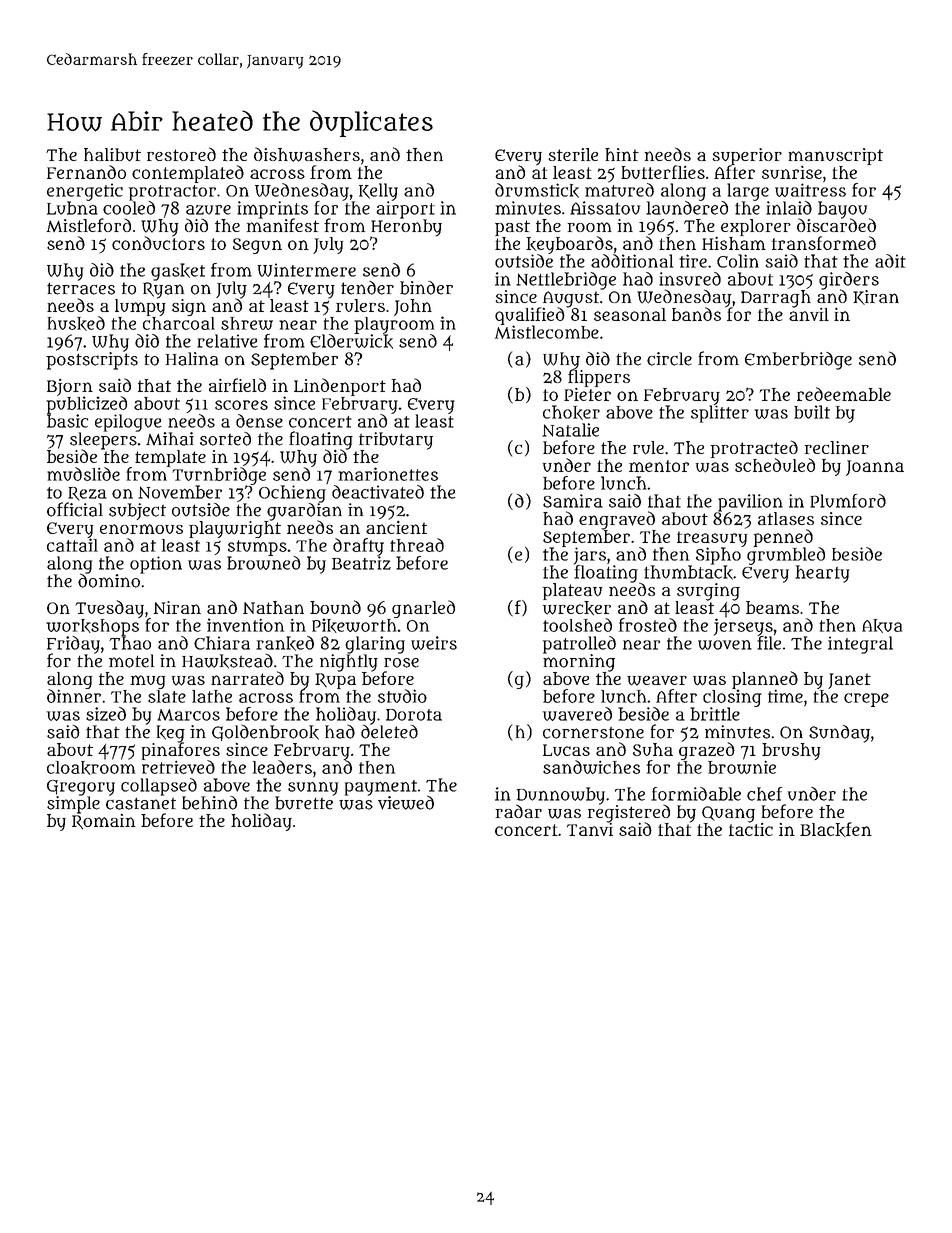 The image size is (952, 1233). What do you see at coordinates (839, 734) in the page?
I see `Sunday` at bounding box center [839, 734].
